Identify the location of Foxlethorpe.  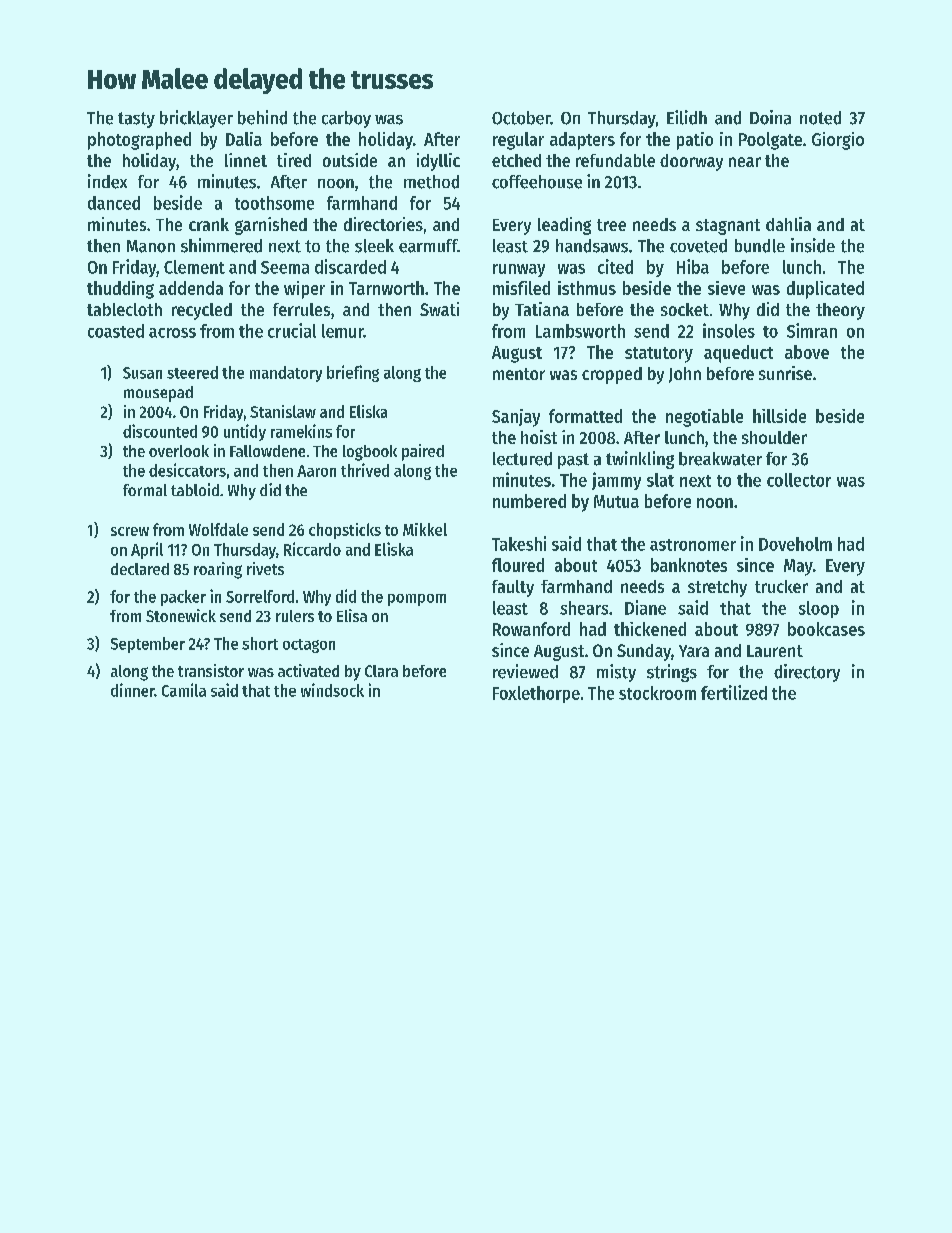
(536, 694).
